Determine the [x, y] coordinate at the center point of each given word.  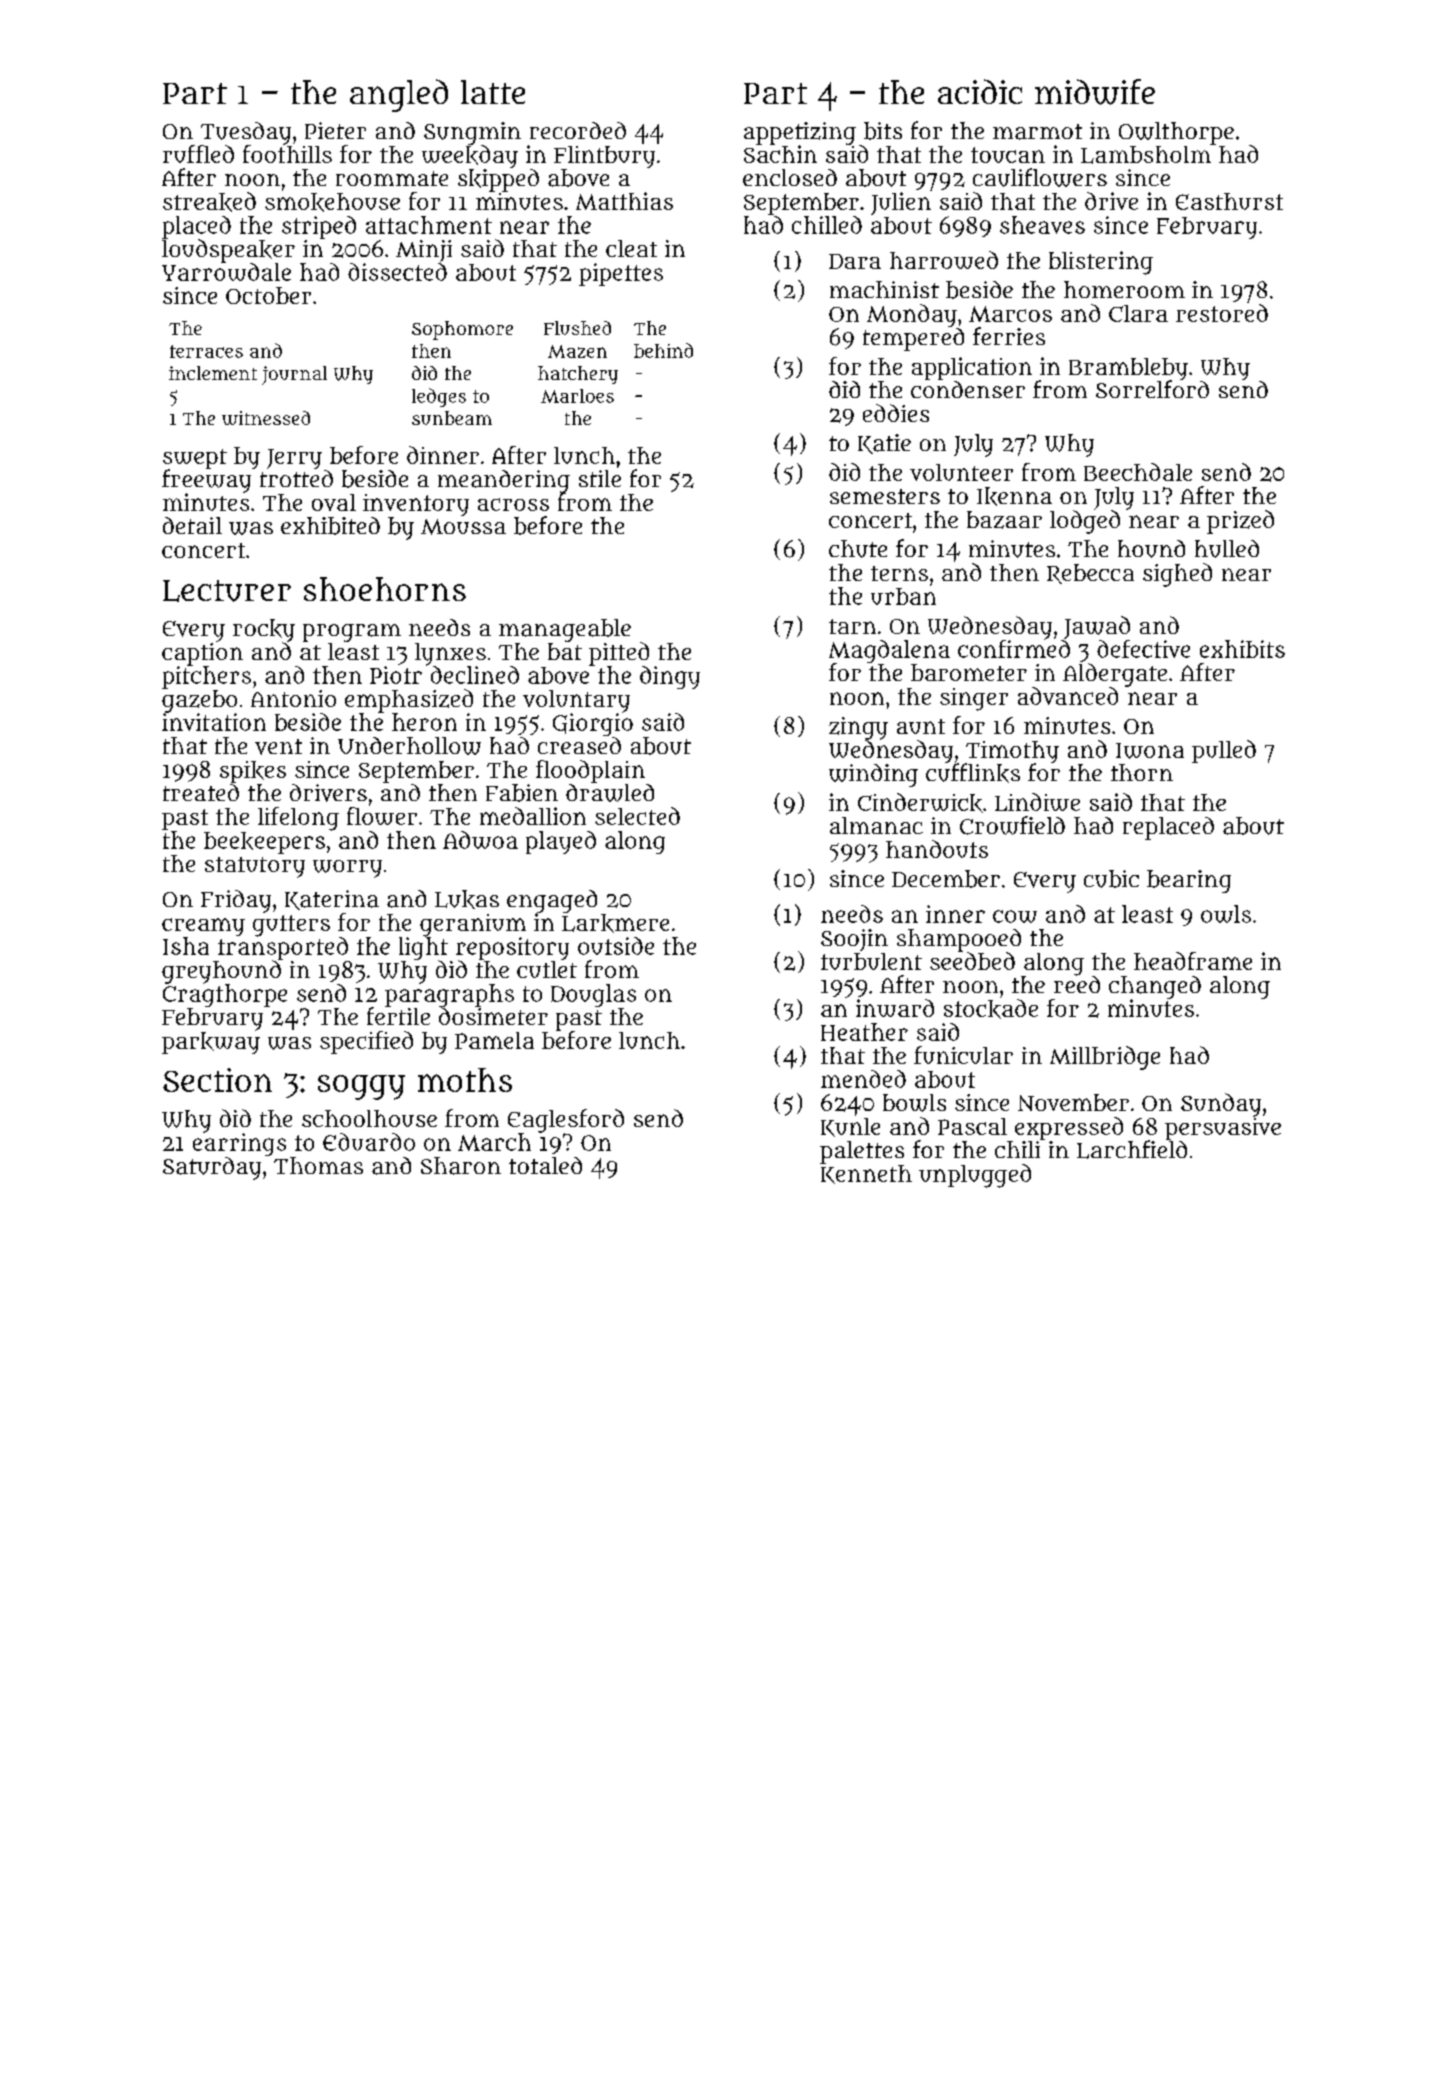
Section [217, 1080]
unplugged [975, 1176]
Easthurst [1229, 201]
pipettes [621, 274]
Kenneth [866, 1174]
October [268, 295]
